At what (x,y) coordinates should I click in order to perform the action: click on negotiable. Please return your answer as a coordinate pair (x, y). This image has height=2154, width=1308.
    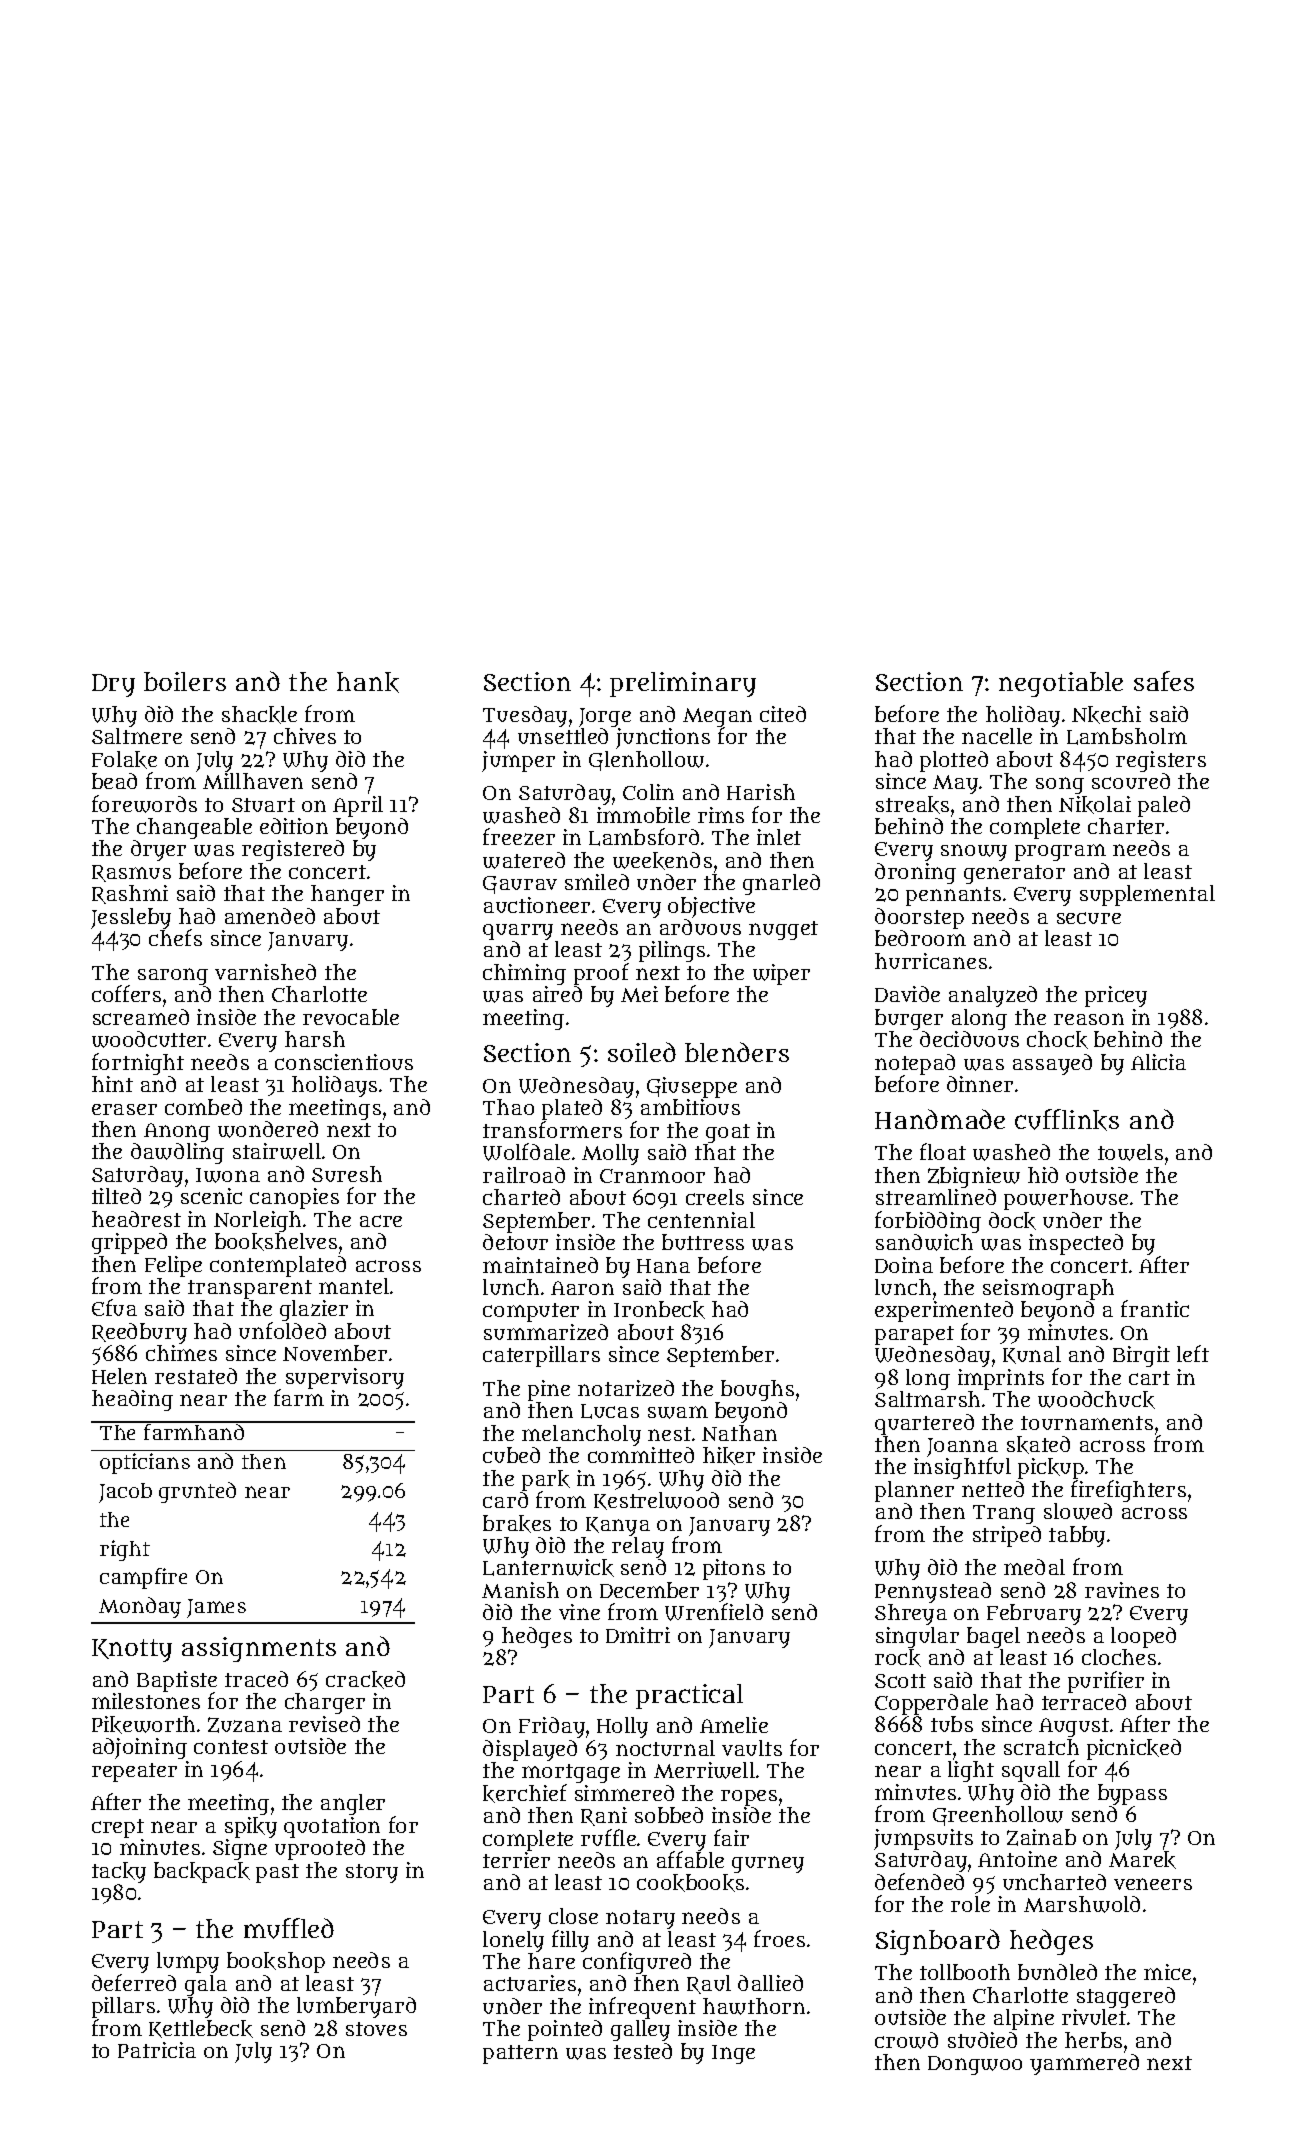
    Looking at the image, I should click on (1061, 684).
